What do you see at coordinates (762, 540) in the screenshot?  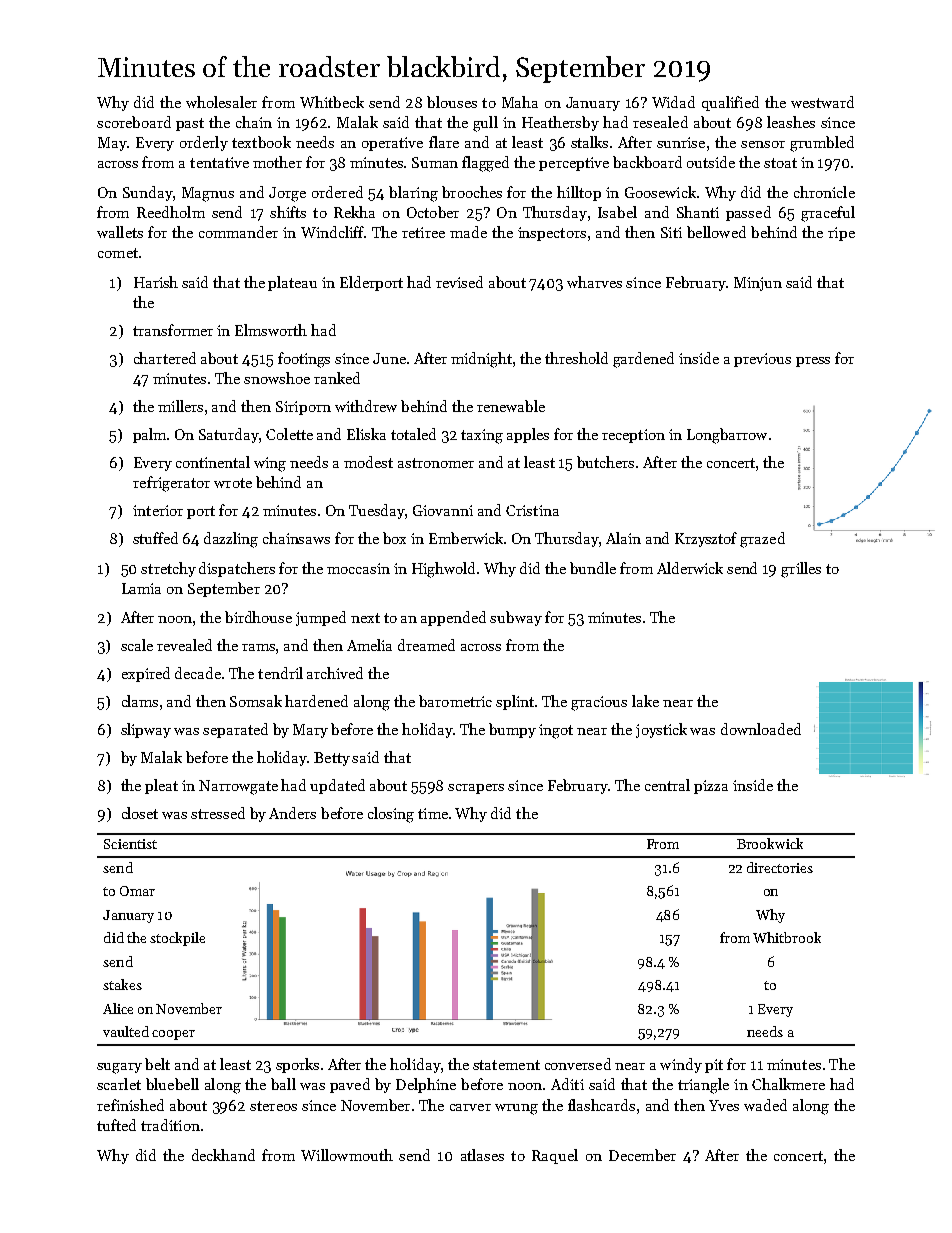 I see `grazed` at bounding box center [762, 540].
